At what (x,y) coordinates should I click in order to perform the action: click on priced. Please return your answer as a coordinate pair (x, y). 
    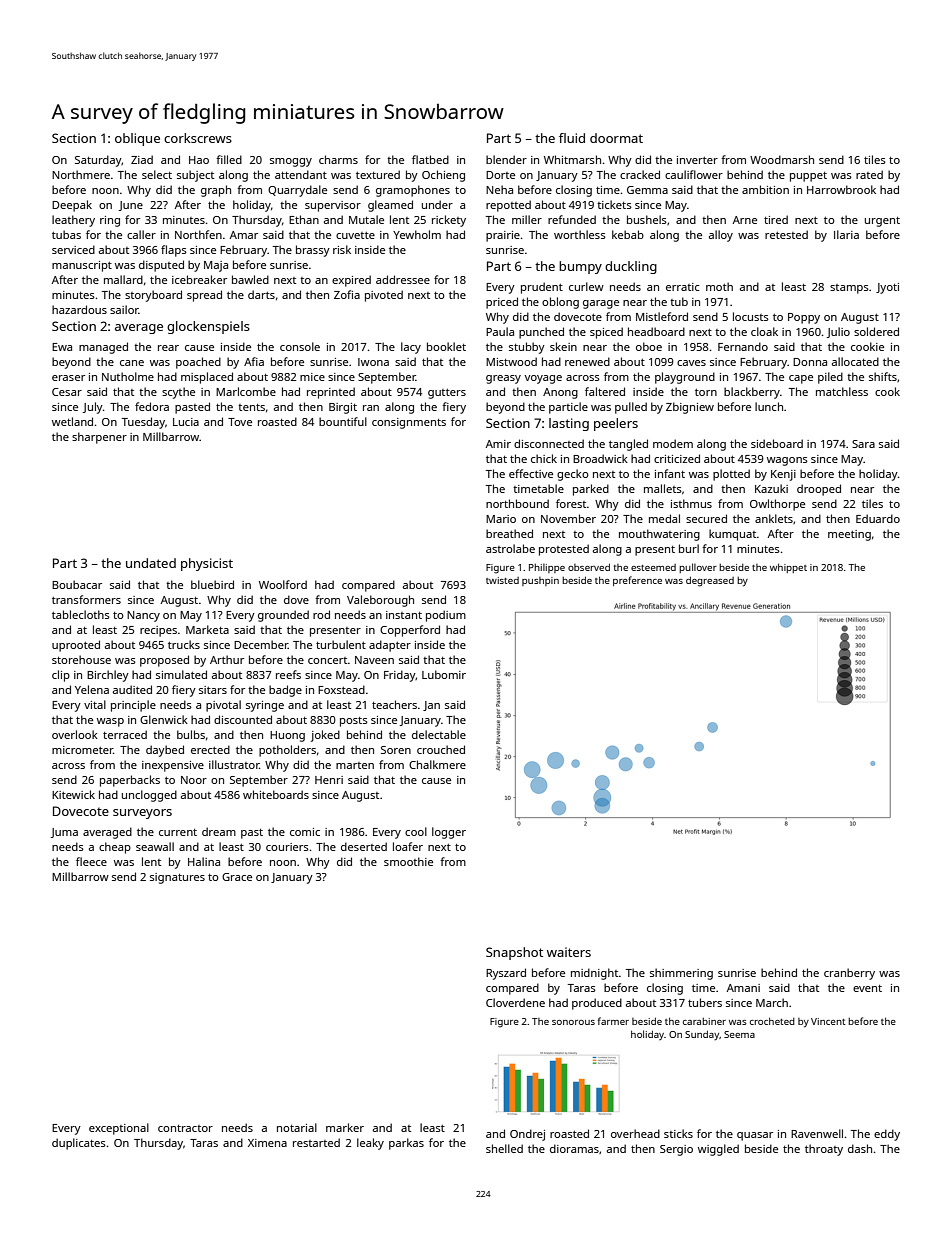
    Looking at the image, I should click on (502, 303).
